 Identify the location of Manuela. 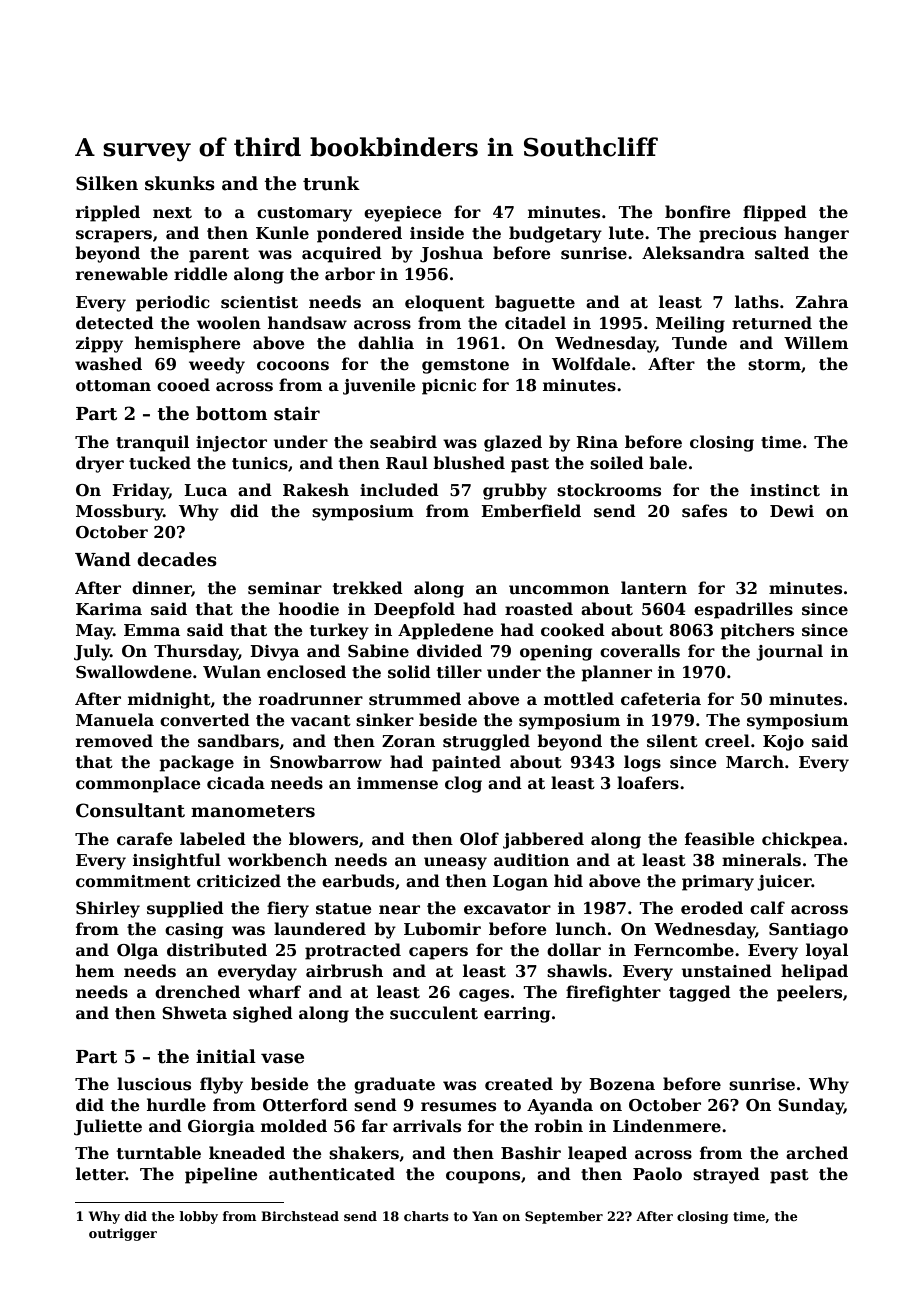
(115, 720).
